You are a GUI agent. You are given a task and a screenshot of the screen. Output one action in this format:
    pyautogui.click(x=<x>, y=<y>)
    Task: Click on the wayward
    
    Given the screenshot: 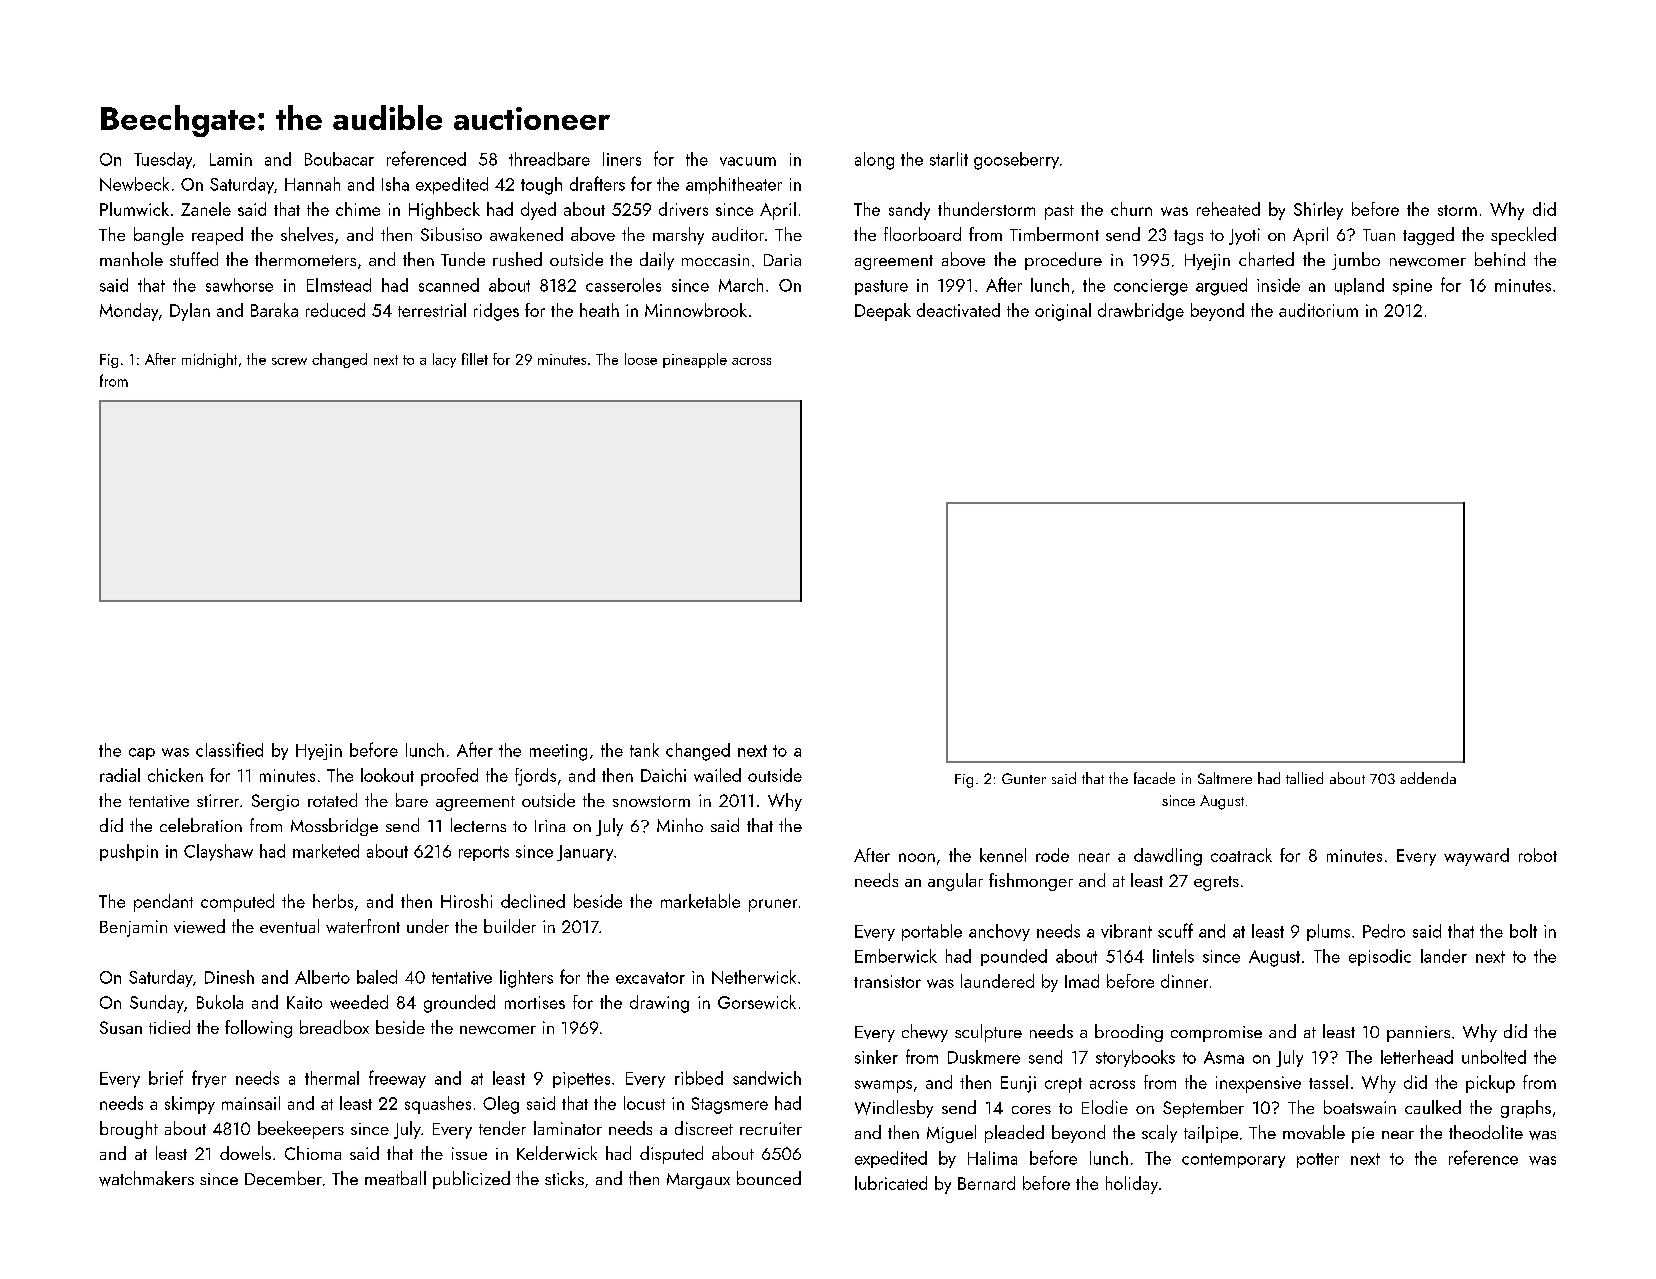 What is the action you would take?
    pyautogui.click(x=1476, y=857)
